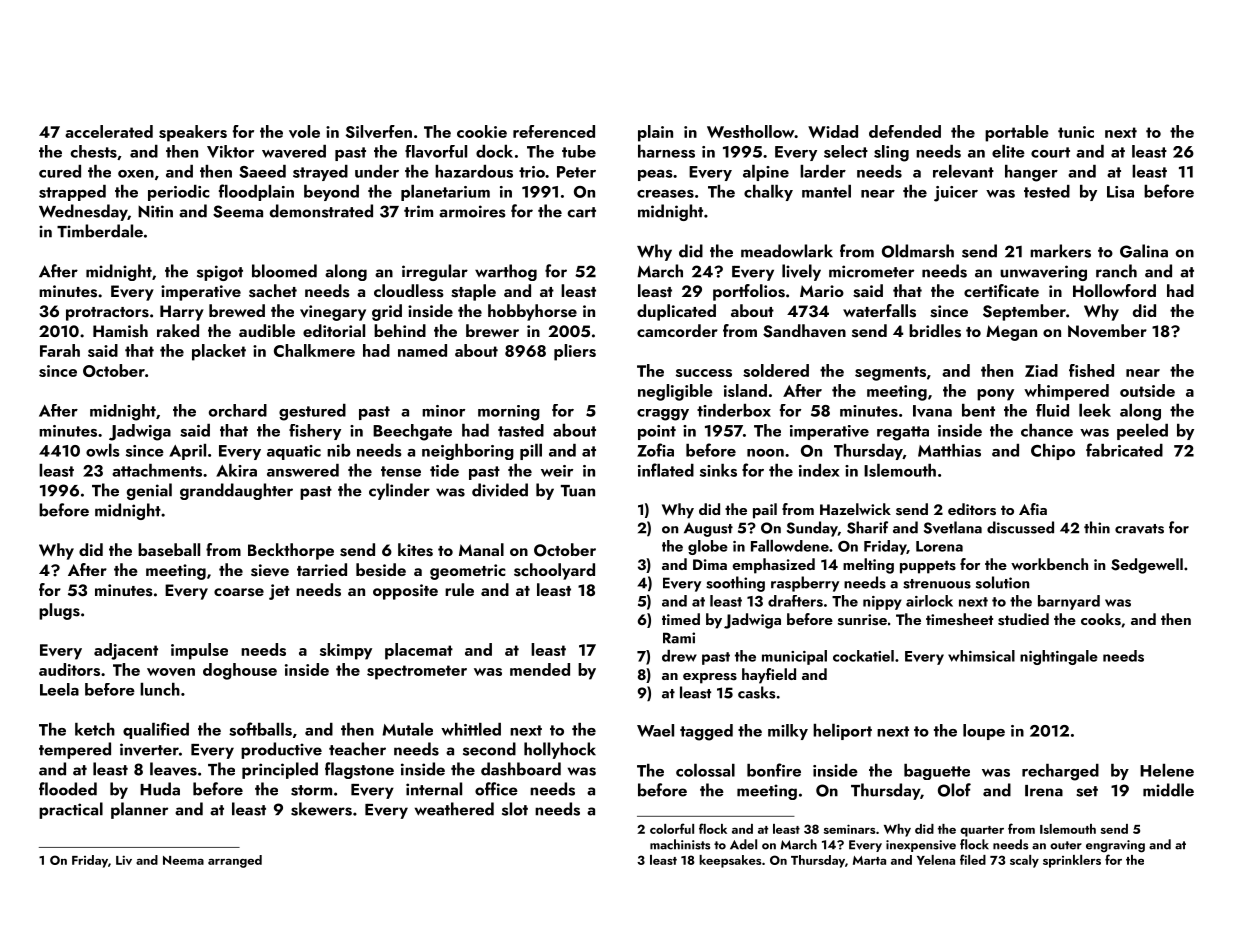  Describe the element at coordinates (869, 860) in the screenshot. I see `Marta` at that location.
